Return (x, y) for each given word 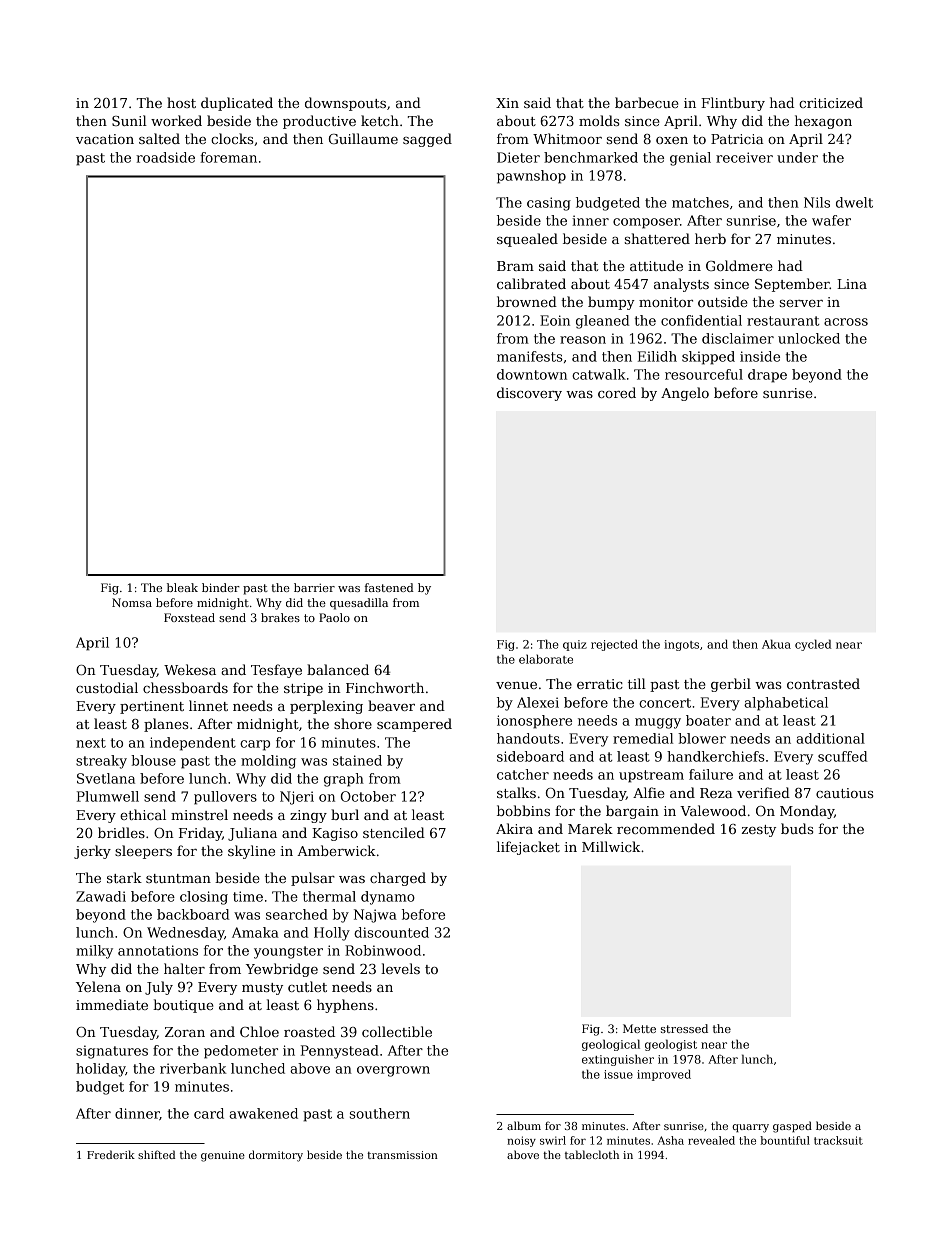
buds (797, 828)
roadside (165, 157)
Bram (515, 266)
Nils (817, 202)
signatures (112, 1052)
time (248, 896)
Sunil (129, 120)
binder (221, 587)
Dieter (518, 157)
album (524, 1125)
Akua (776, 644)
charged (398, 879)
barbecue (647, 102)
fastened (389, 587)
